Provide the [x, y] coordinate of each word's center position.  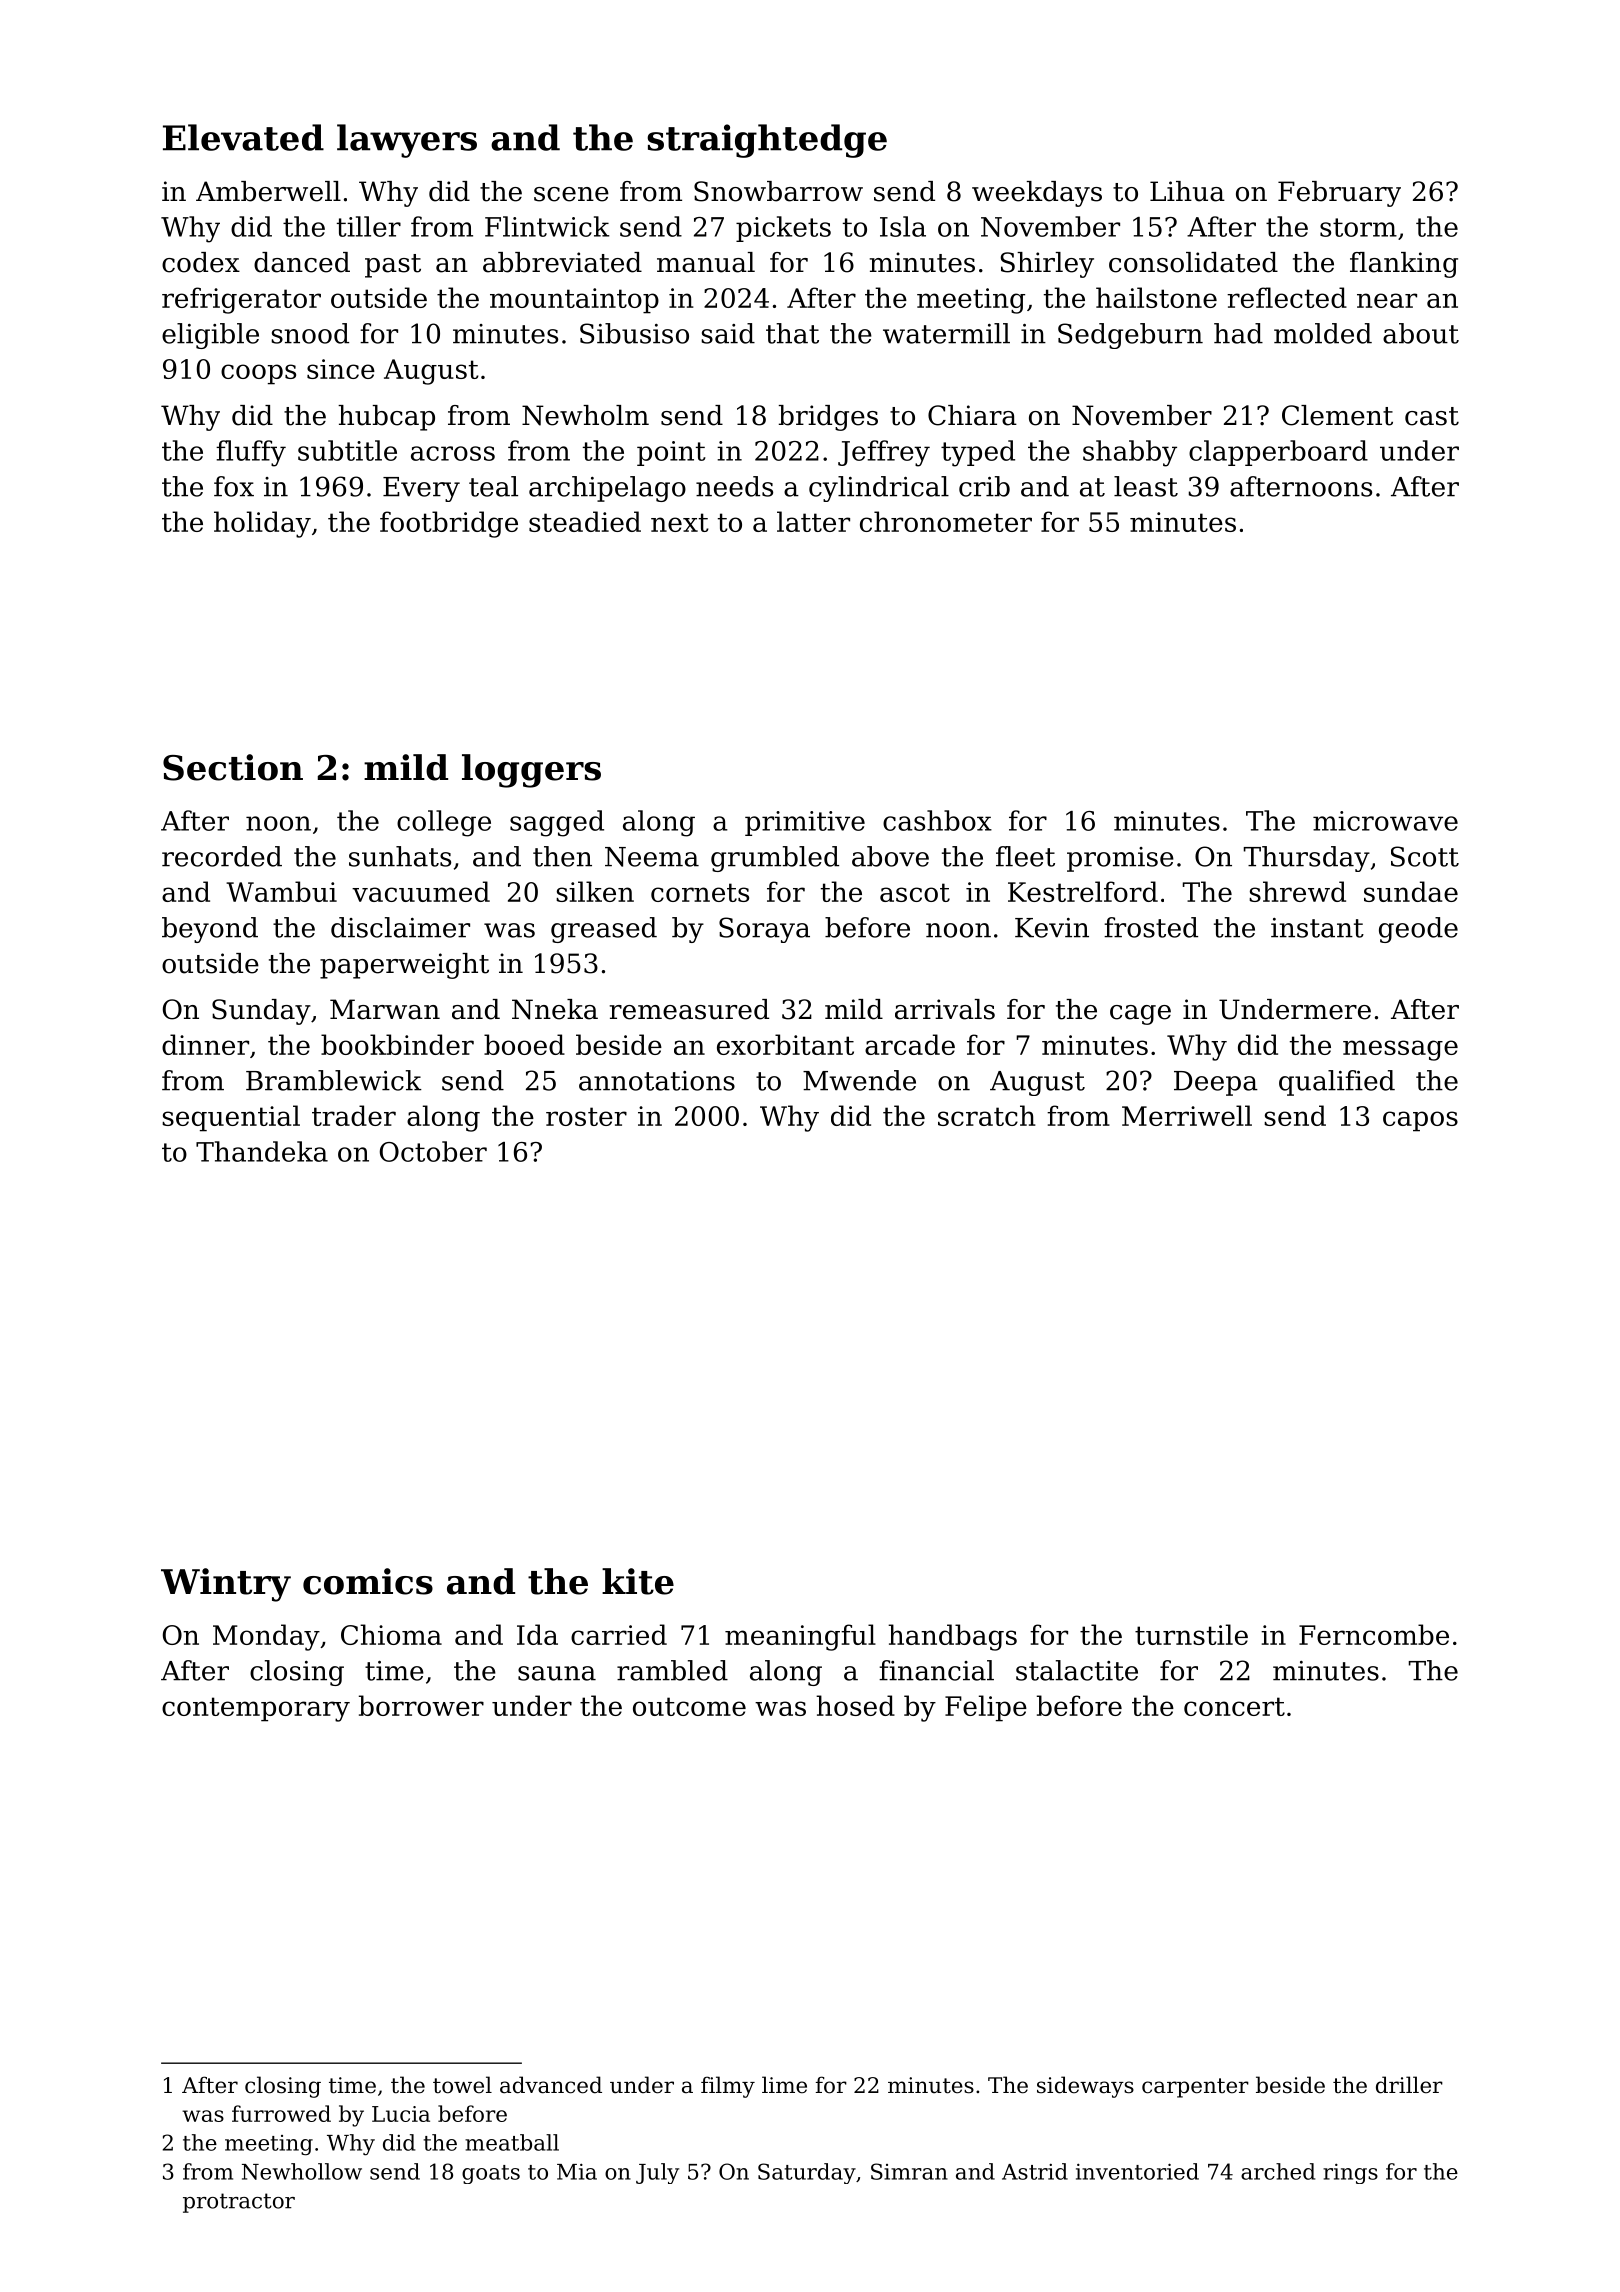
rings [1350, 2174]
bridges [828, 418]
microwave [1385, 821]
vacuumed [421, 891]
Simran [909, 2171]
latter [813, 521]
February [1339, 194]
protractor [239, 2203]
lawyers [407, 141]
